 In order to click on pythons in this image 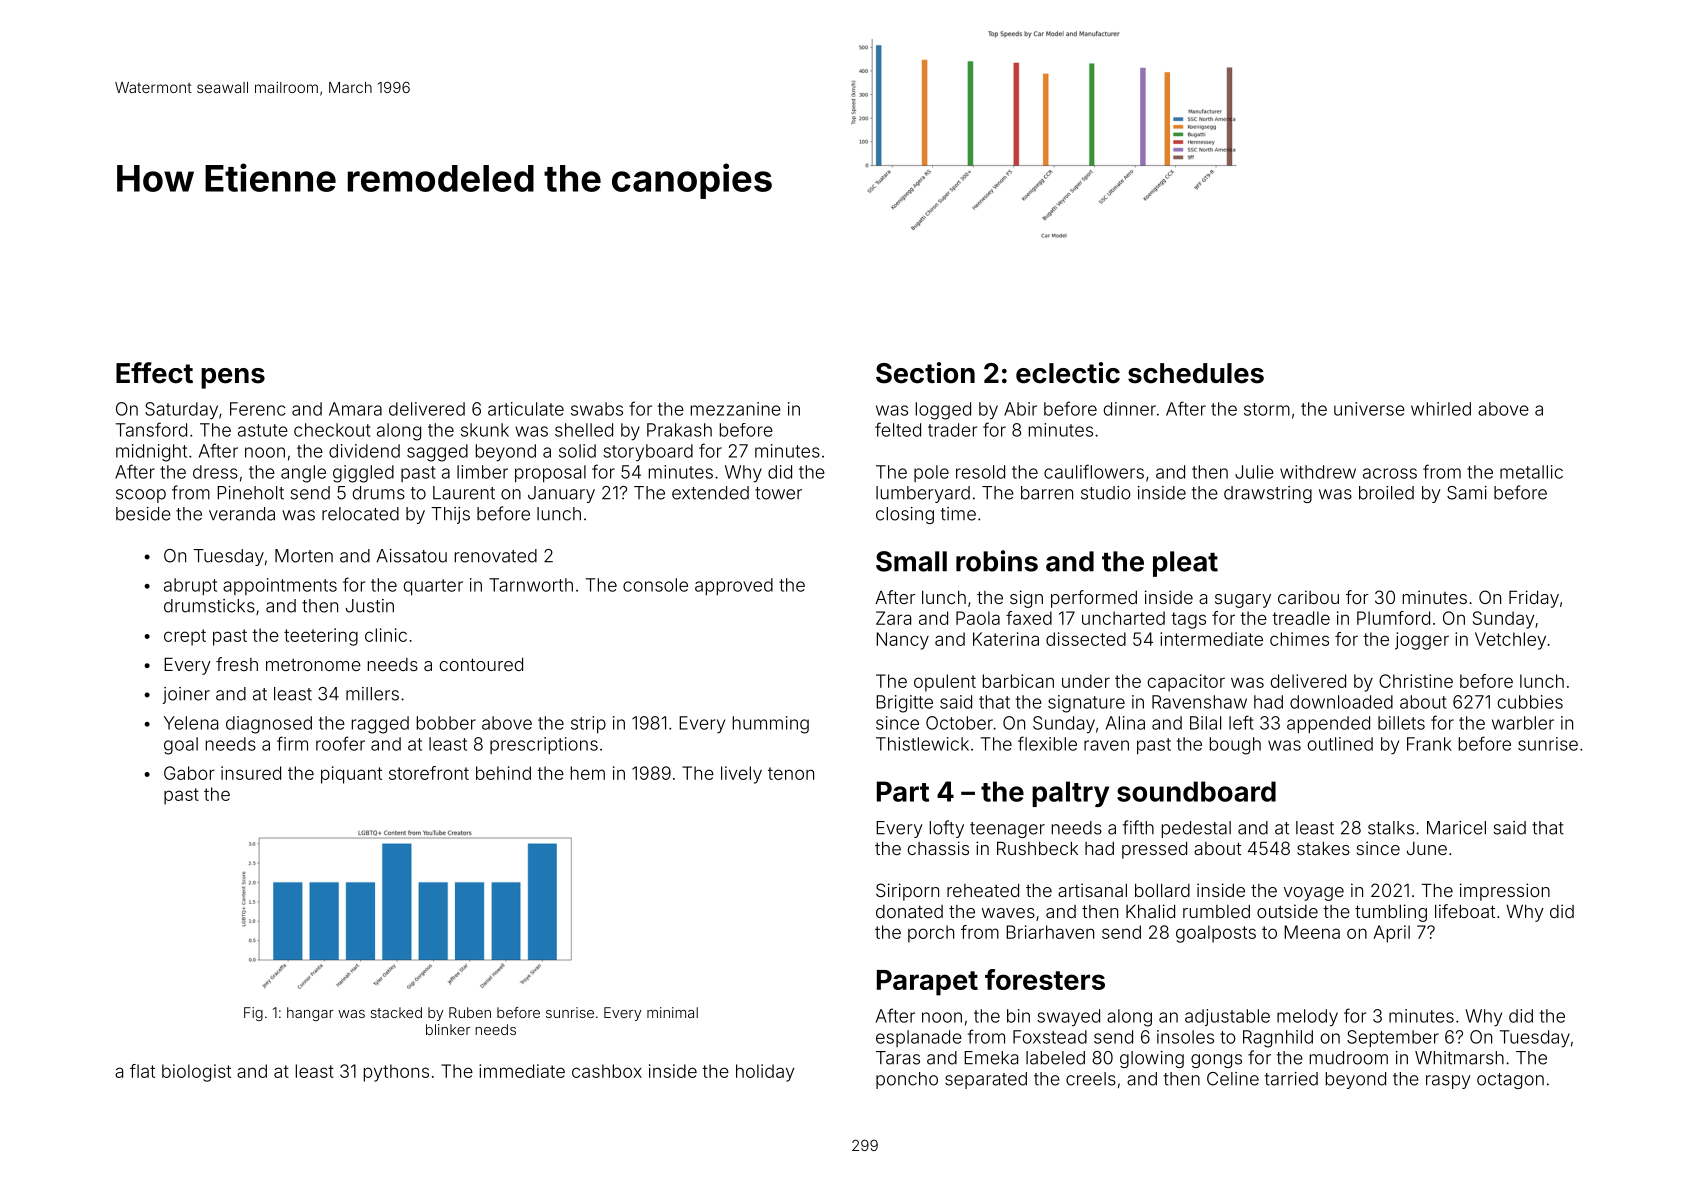, I will do `click(396, 1073)`.
